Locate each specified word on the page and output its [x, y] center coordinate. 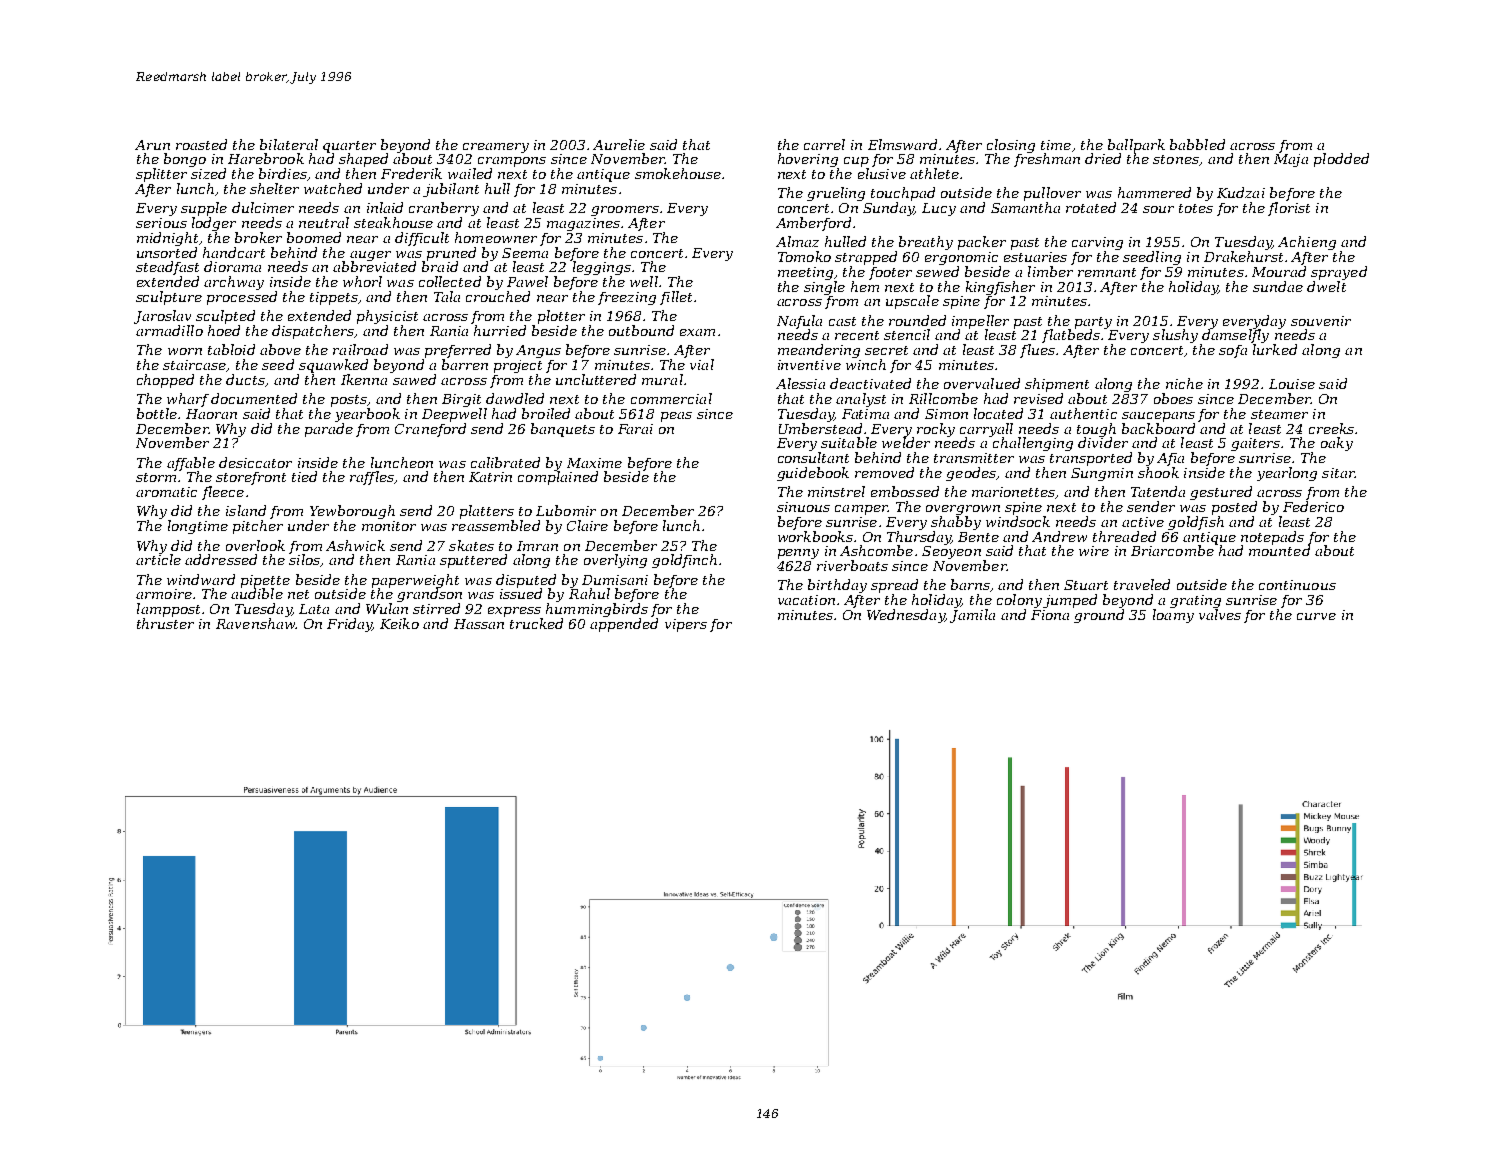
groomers [625, 211]
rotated [1091, 207]
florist [1289, 209]
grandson [429, 595]
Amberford [813, 224]
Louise [1292, 384]
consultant [813, 457]
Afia [1170, 459]
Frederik [411, 173]
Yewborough [352, 512]
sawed [414, 379]
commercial [671, 398]
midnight [167, 239]
